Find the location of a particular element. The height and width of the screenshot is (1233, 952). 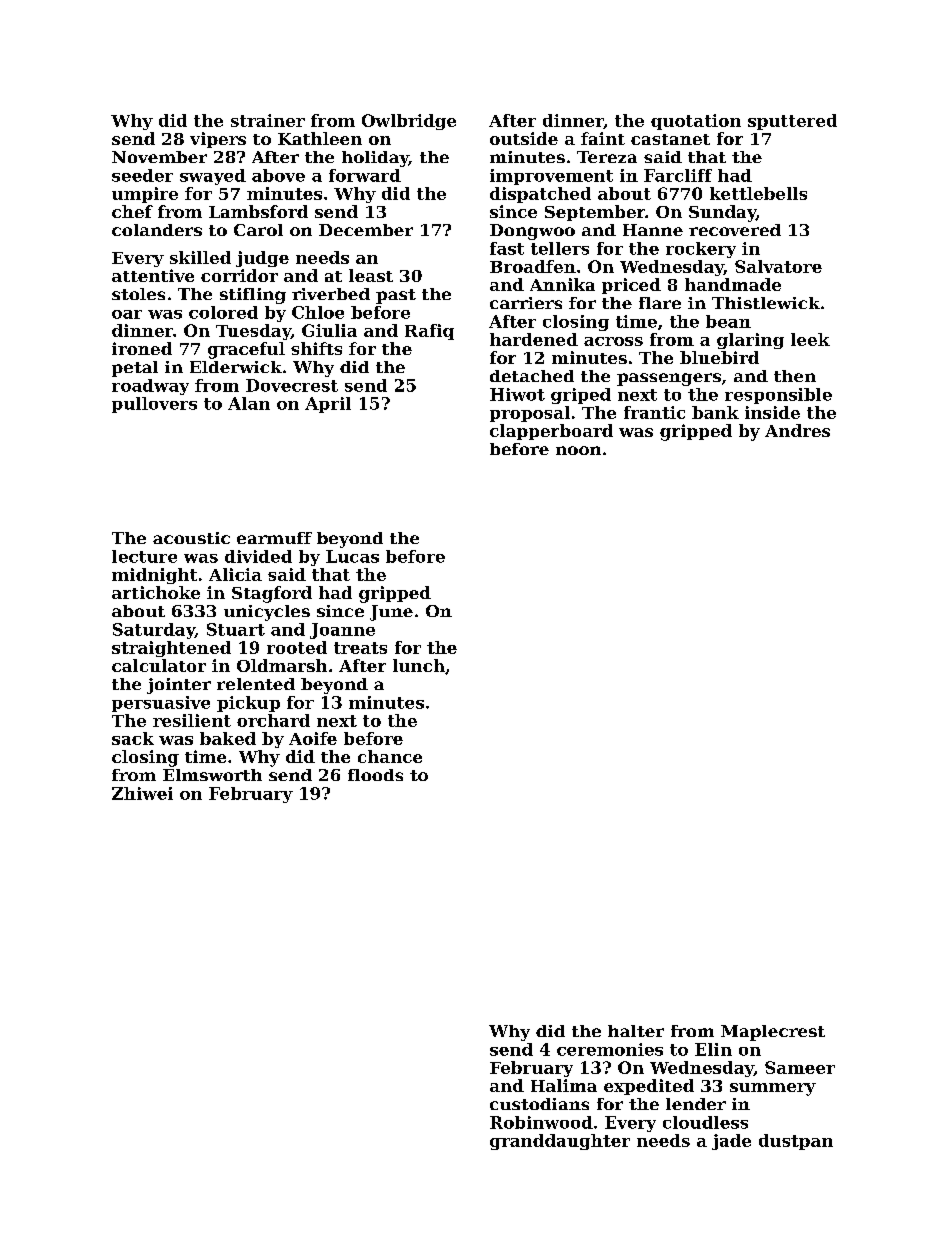

noon is located at coordinates (578, 450).
